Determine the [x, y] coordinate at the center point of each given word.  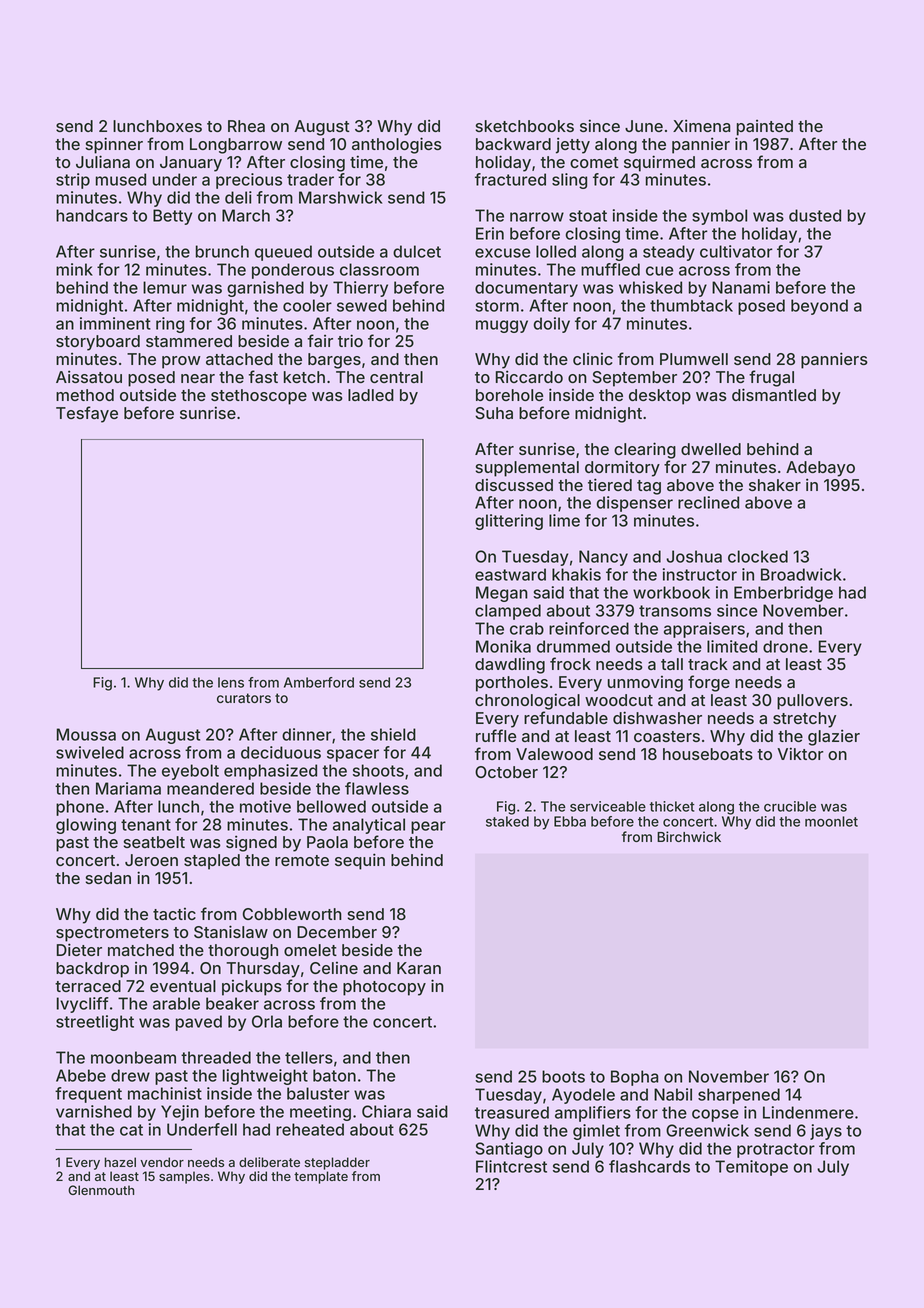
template [321, 1177]
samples [184, 1177]
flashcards [649, 1166]
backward [513, 144]
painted [765, 128]
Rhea [246, 126]
